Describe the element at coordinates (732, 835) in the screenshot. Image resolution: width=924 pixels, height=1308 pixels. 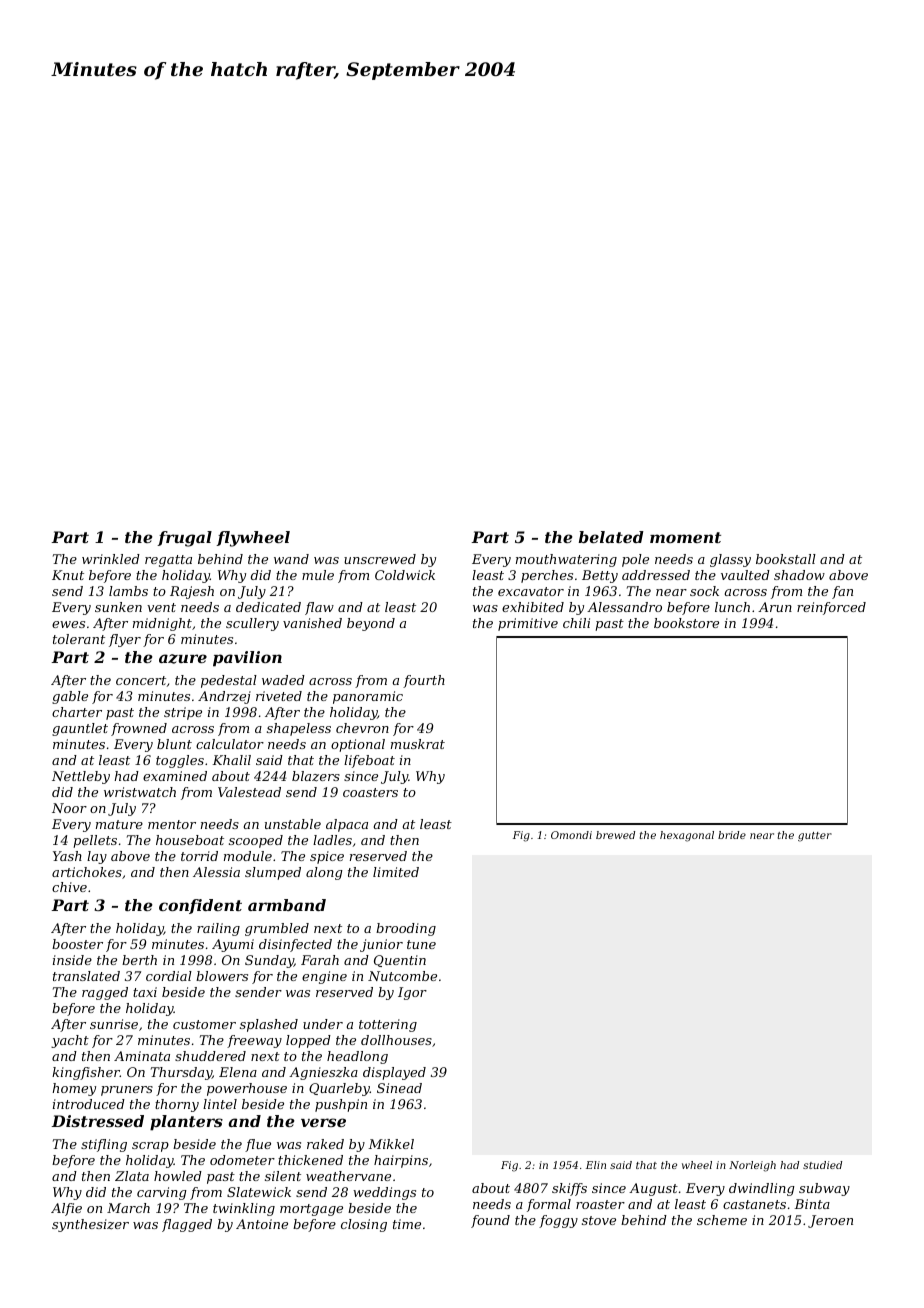
I see `bride` at that location.
